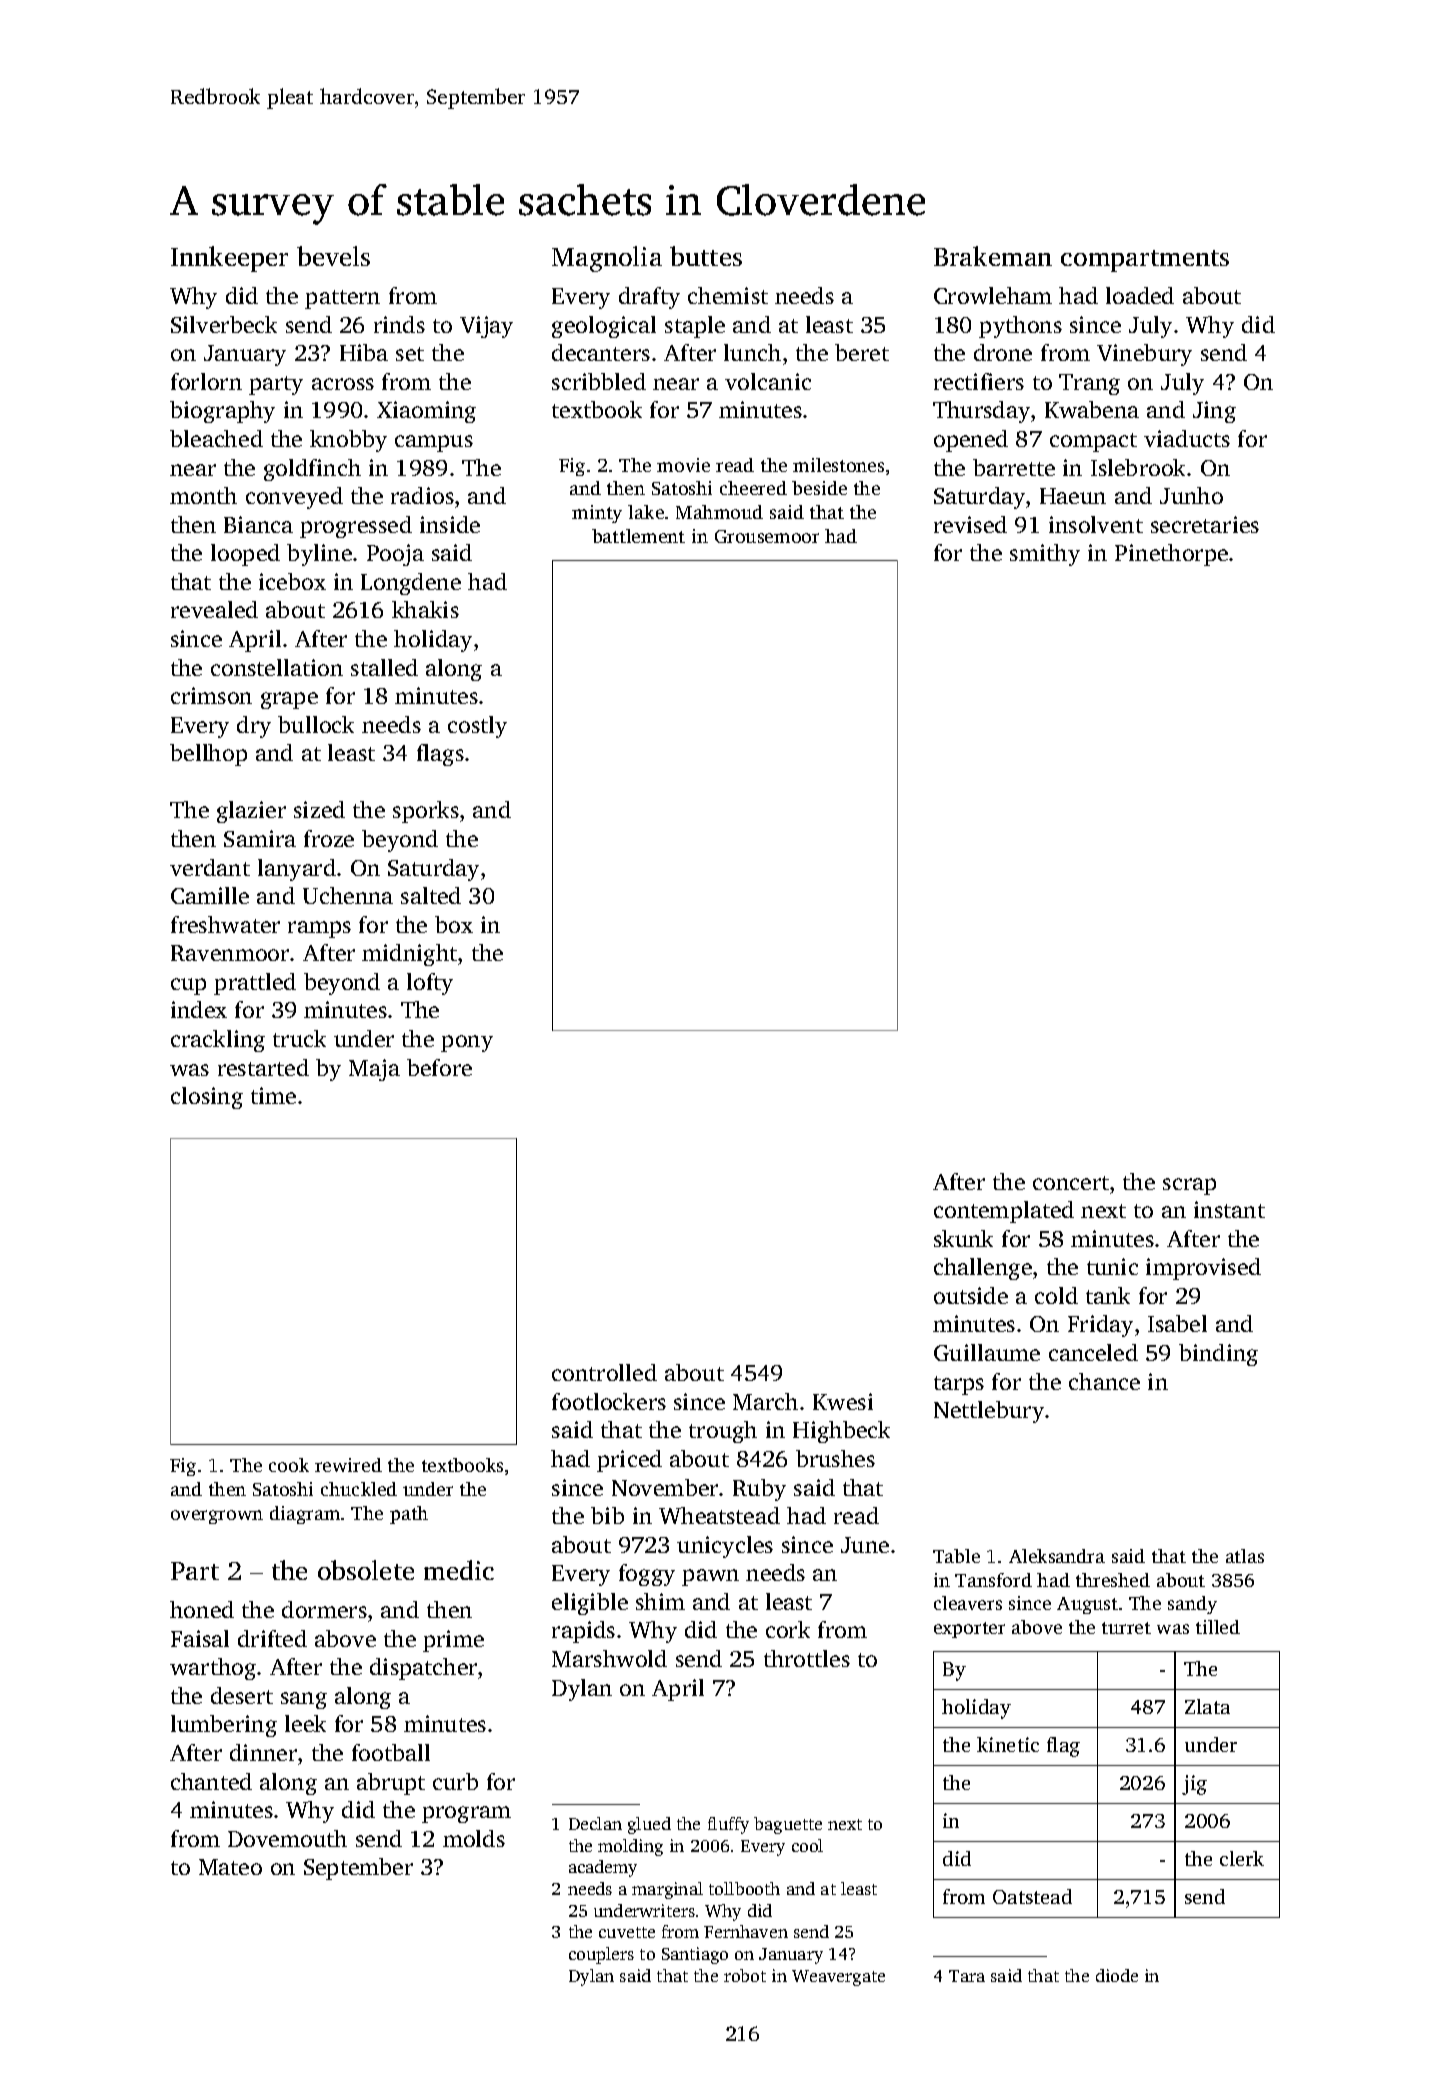 This document has width=1450, height=2100. I want to click on controlled, so click(604, 1372).
